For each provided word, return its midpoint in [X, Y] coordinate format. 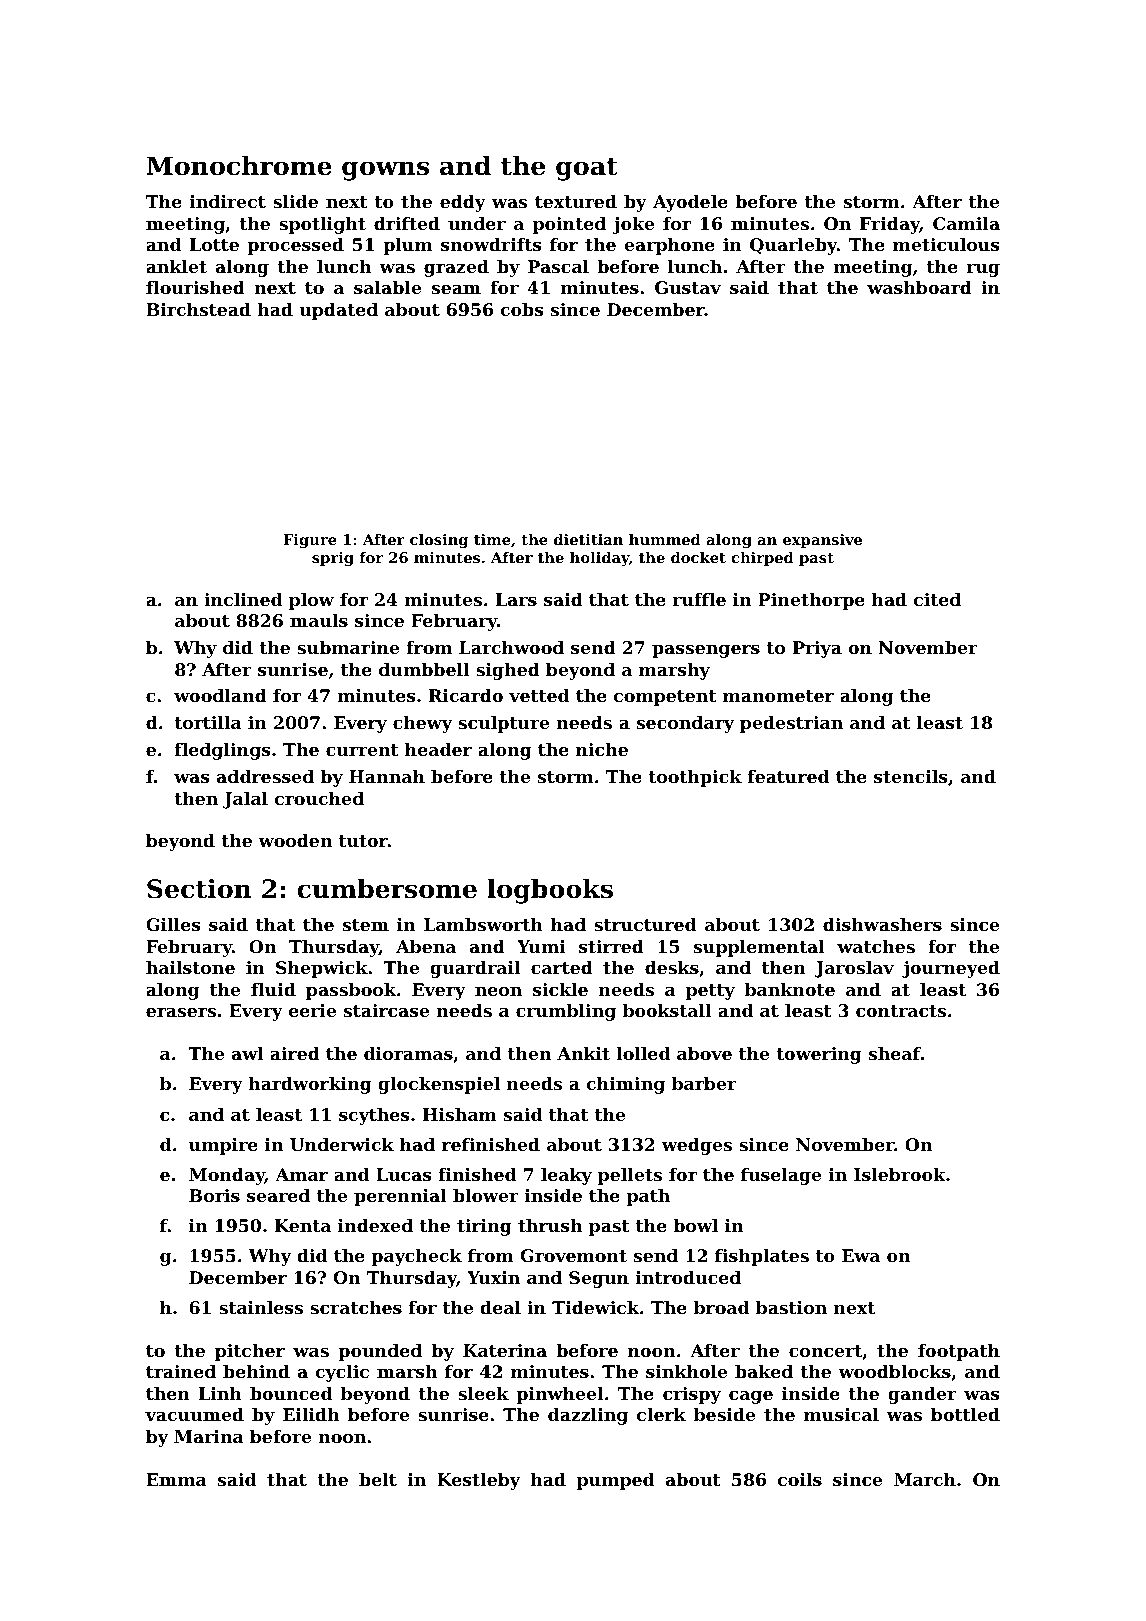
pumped [615, 1481]
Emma [176, 1479]
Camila [966, 223]
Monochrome [239, 166]
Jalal [245, 800]
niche [602, 749]
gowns [385, 171]
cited [937, 599]
